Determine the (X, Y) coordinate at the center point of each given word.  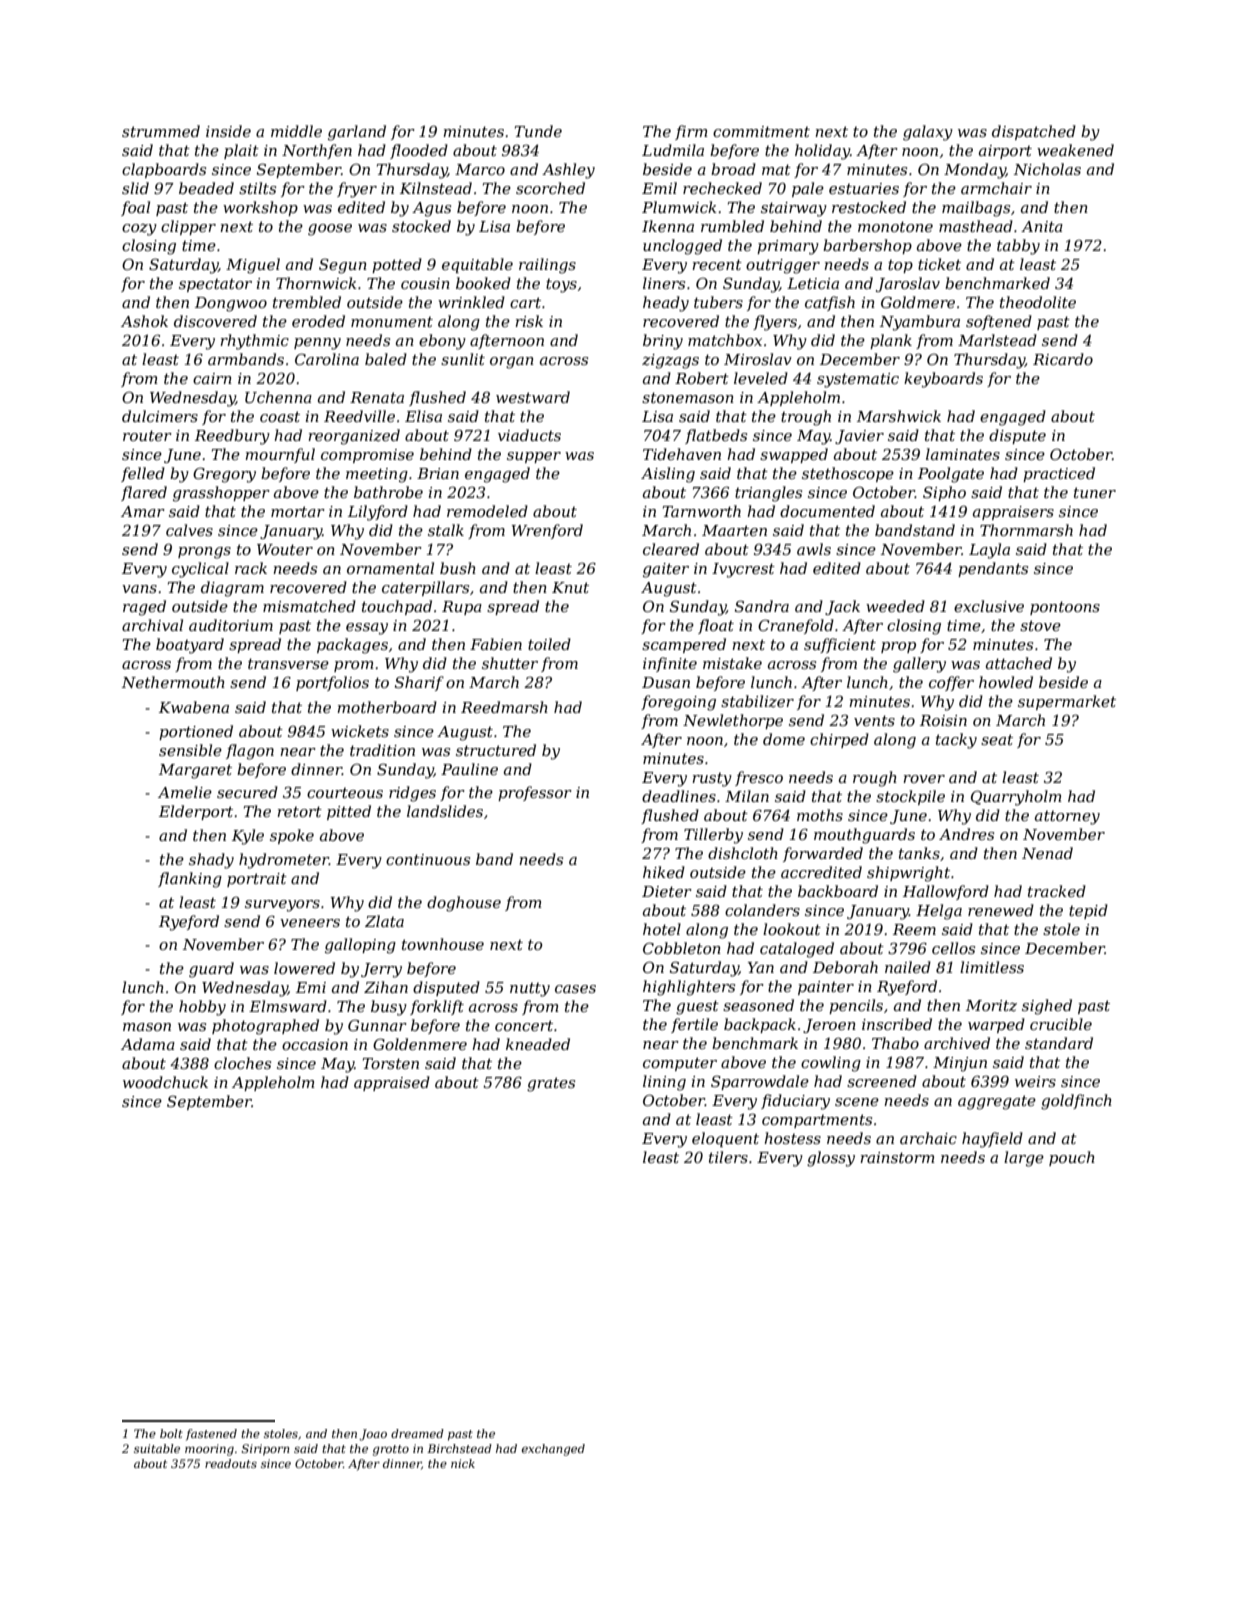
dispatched (1034, 132)
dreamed (417, 1433)
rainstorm (897, 1157)
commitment (761, 131)
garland (357, 133)
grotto (391, 1450)
